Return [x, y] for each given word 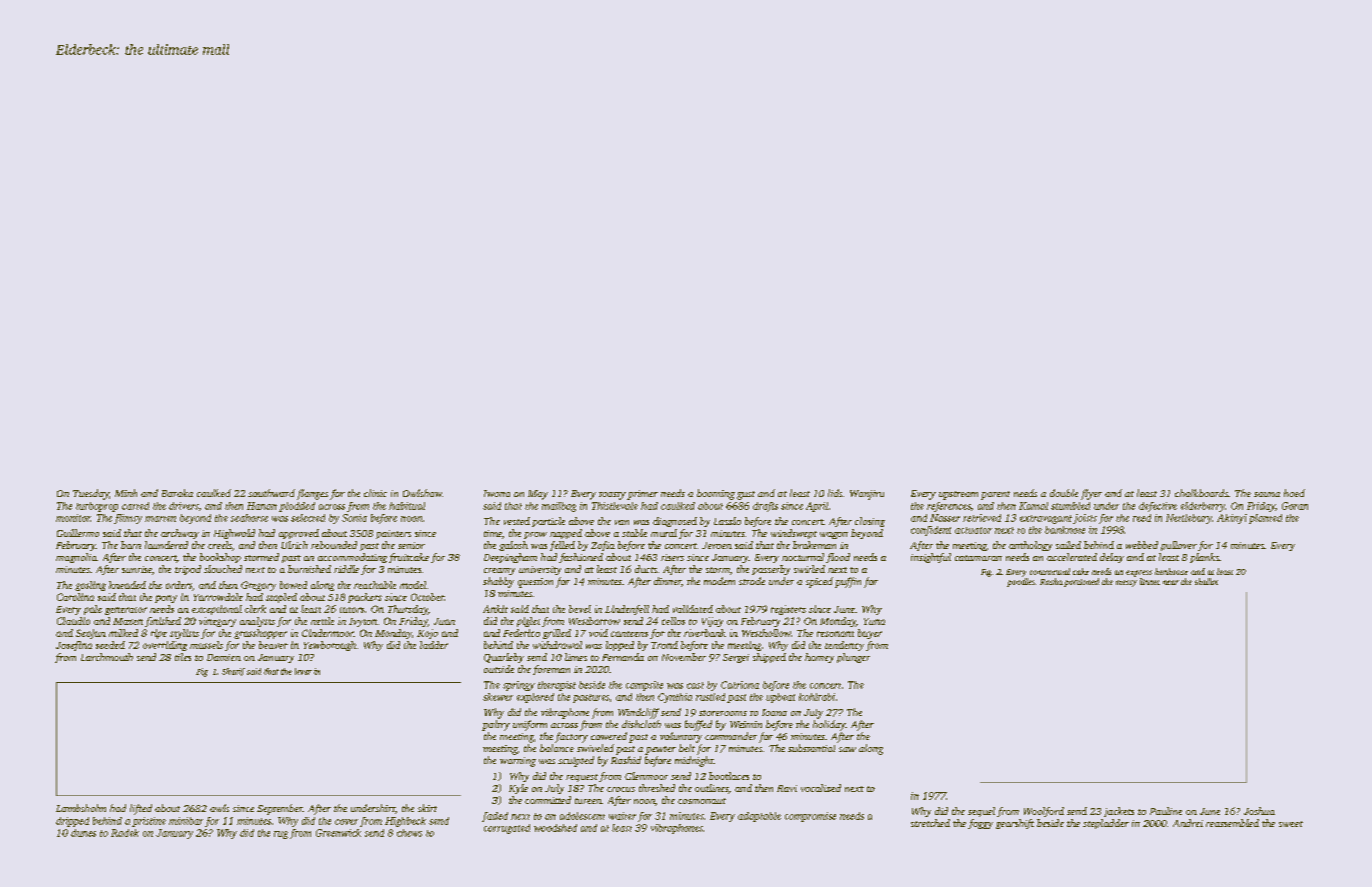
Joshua [1259, 811]
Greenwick [338, 833]
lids [835, 493]
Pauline [1166, 811]
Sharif [233, 672]
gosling [90, 586]
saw [847, 749]
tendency [844, 646]
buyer [870, 634]
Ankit [495, 609]
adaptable [759, 817]
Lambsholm [81, 808]
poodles [1021, 582]
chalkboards [1201, 493]
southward [271, 493]
